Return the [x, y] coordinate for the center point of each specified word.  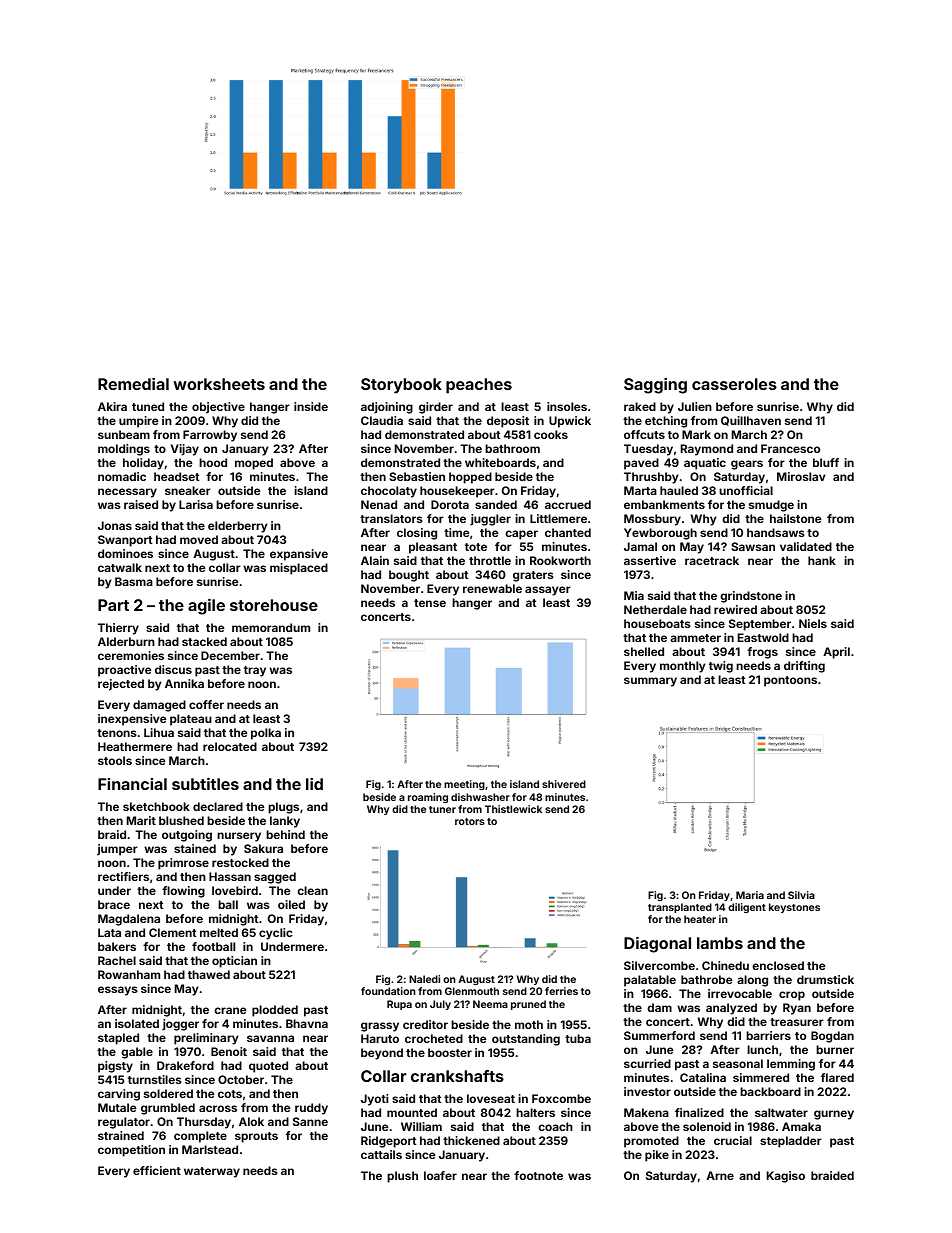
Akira [112, 406]
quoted [268, 1067]
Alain [375, 560]
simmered [761, 1077]
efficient [157, 1170]
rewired [735, 609]
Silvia [801, 895]
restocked [240, 862]
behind [285, 834]
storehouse [274, 605]
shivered [564, 784]
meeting [464, 785]
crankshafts [457, 1076]
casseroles [734, 384]
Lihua [159, 732]
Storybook [401, 386]
